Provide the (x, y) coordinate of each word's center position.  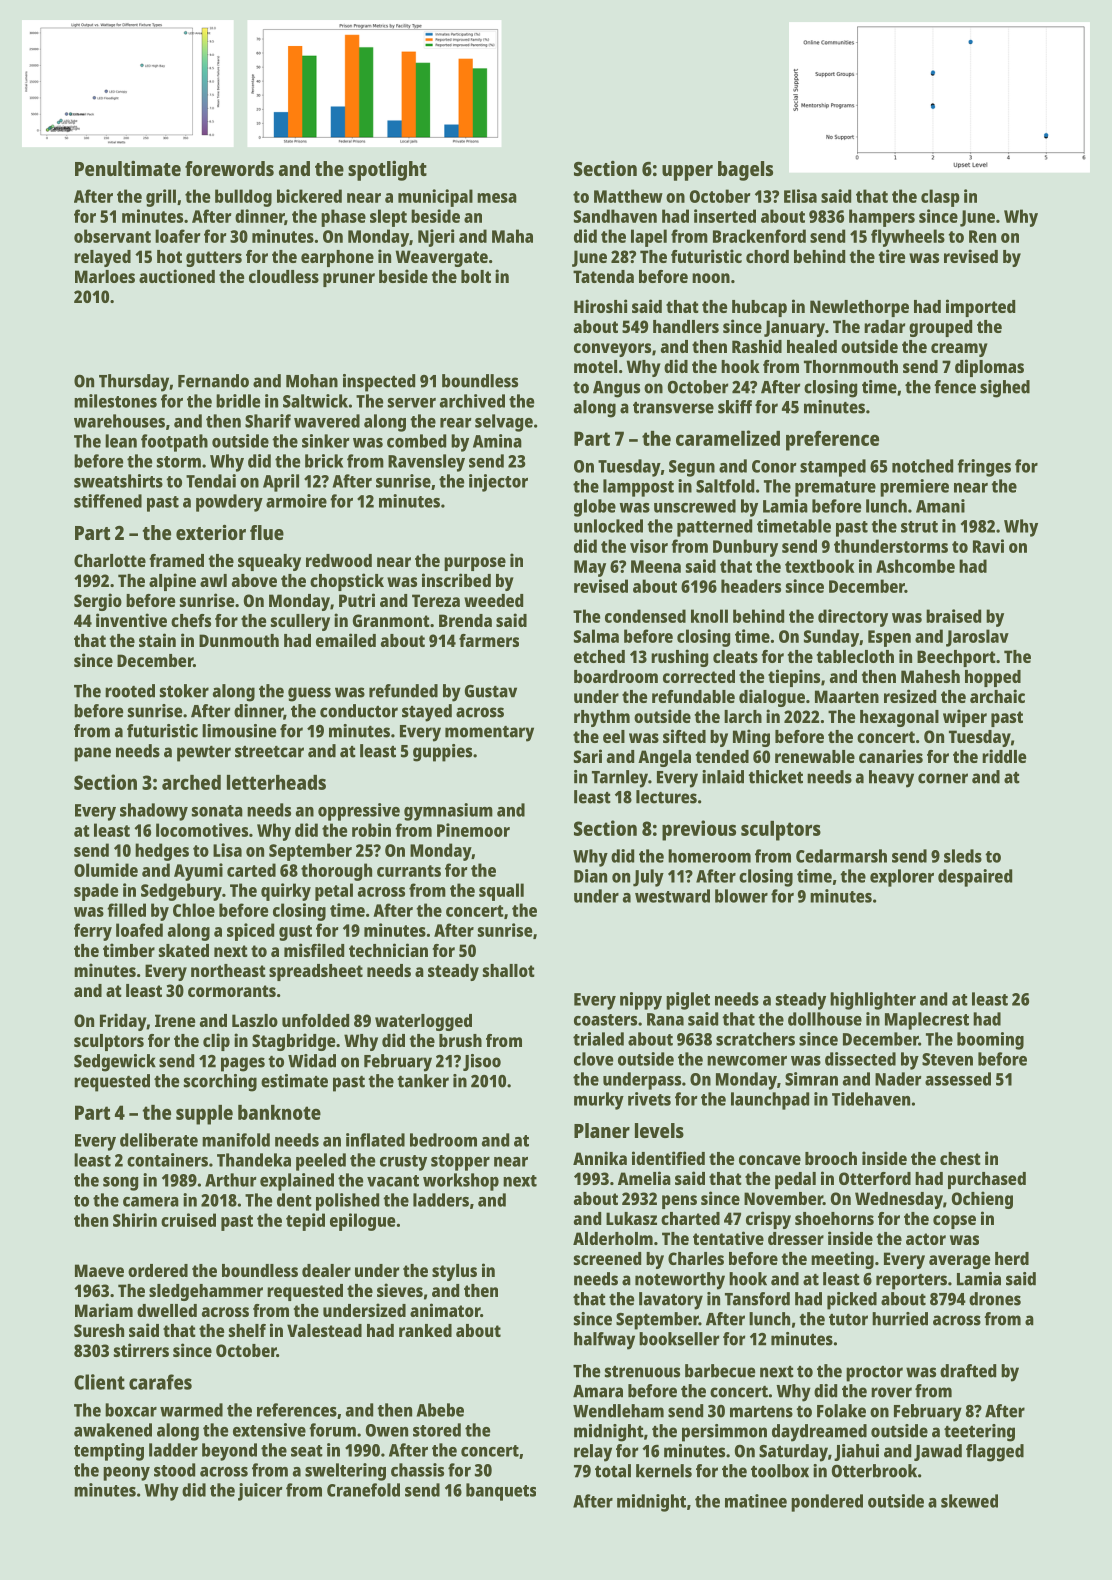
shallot (509, 970)
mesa (497, 198)
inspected (379, 383)
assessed (958, 1079)
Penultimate (128, 168)
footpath (174, 443)
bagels (745, 171)
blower (741, 896)
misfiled (314, 950)
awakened (113, 1430)
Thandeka (254, 1160)
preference (832, 440)
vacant (393, 1181)
